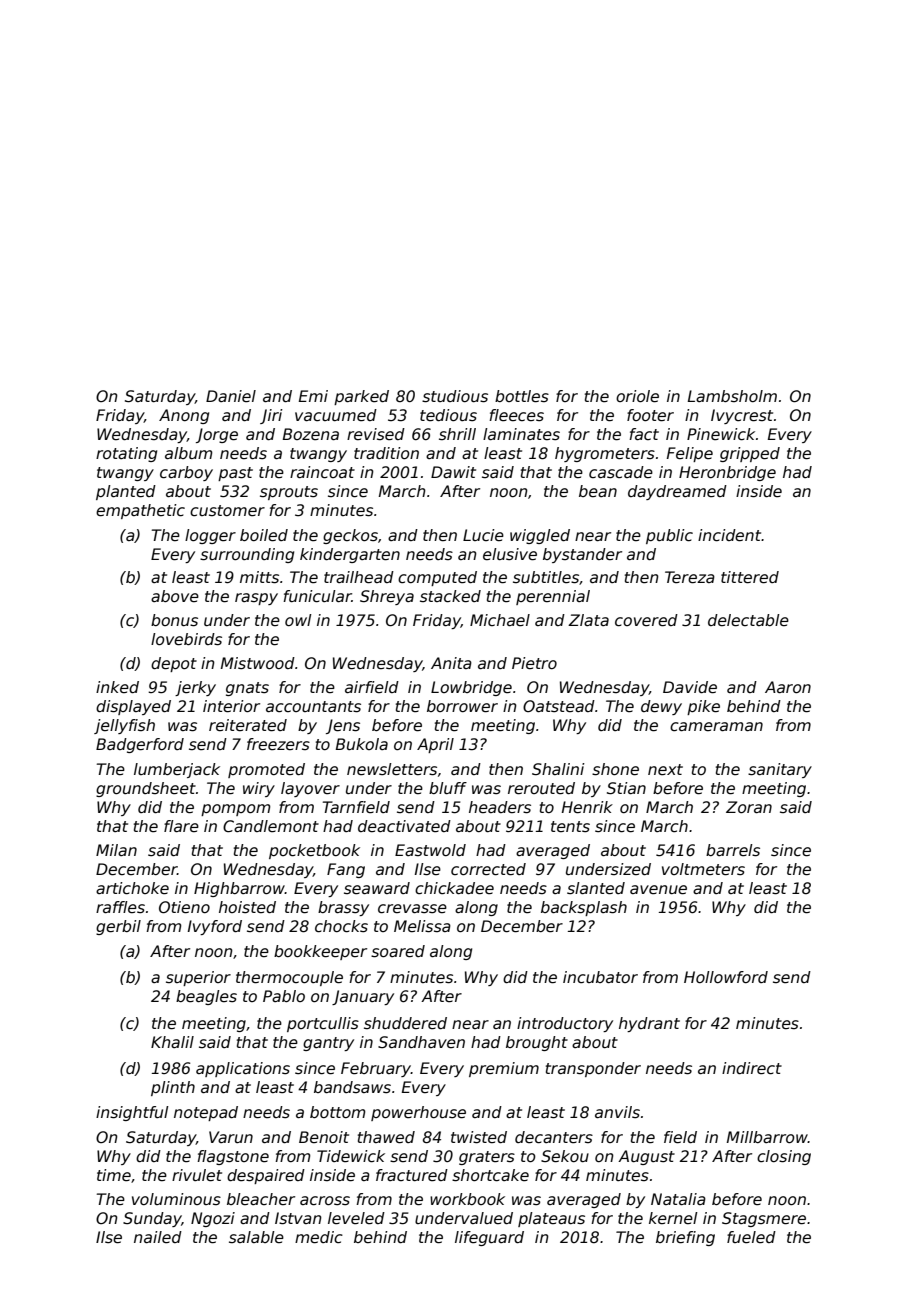  I want to click on time, so click(114, 1175).
